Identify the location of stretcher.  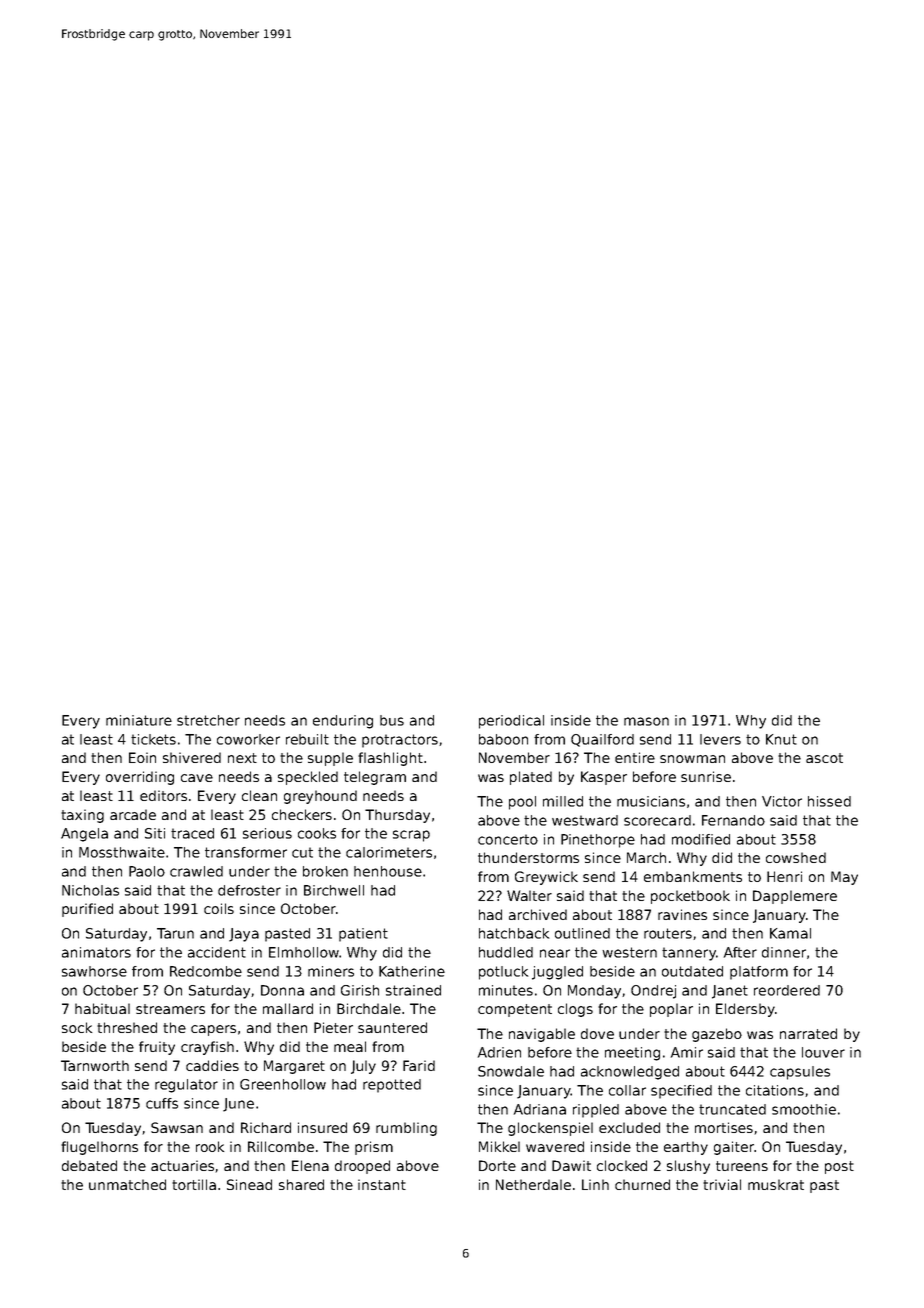
(208, 720).
